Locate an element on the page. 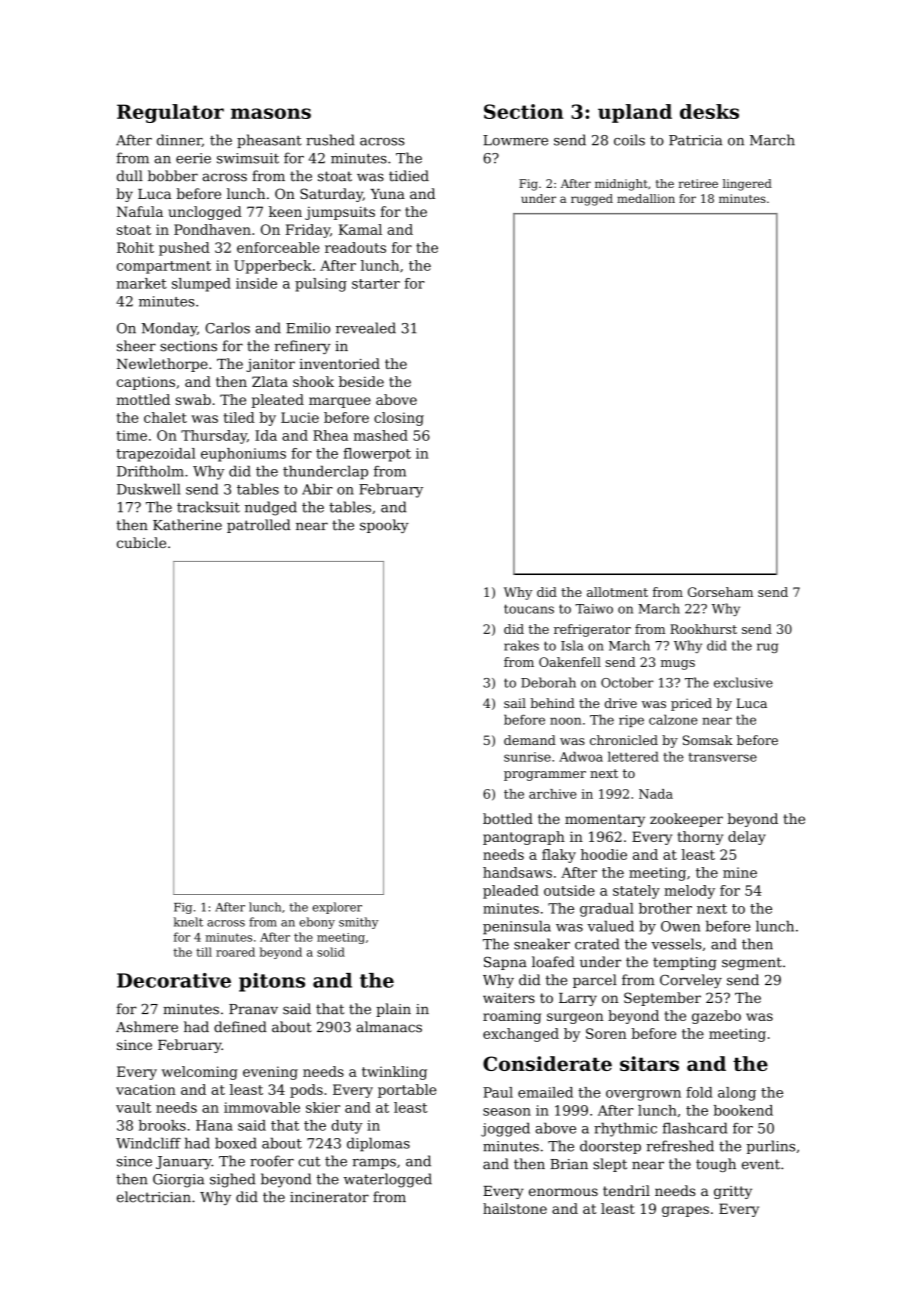  grapes is located at coordinates (685, 1211).
